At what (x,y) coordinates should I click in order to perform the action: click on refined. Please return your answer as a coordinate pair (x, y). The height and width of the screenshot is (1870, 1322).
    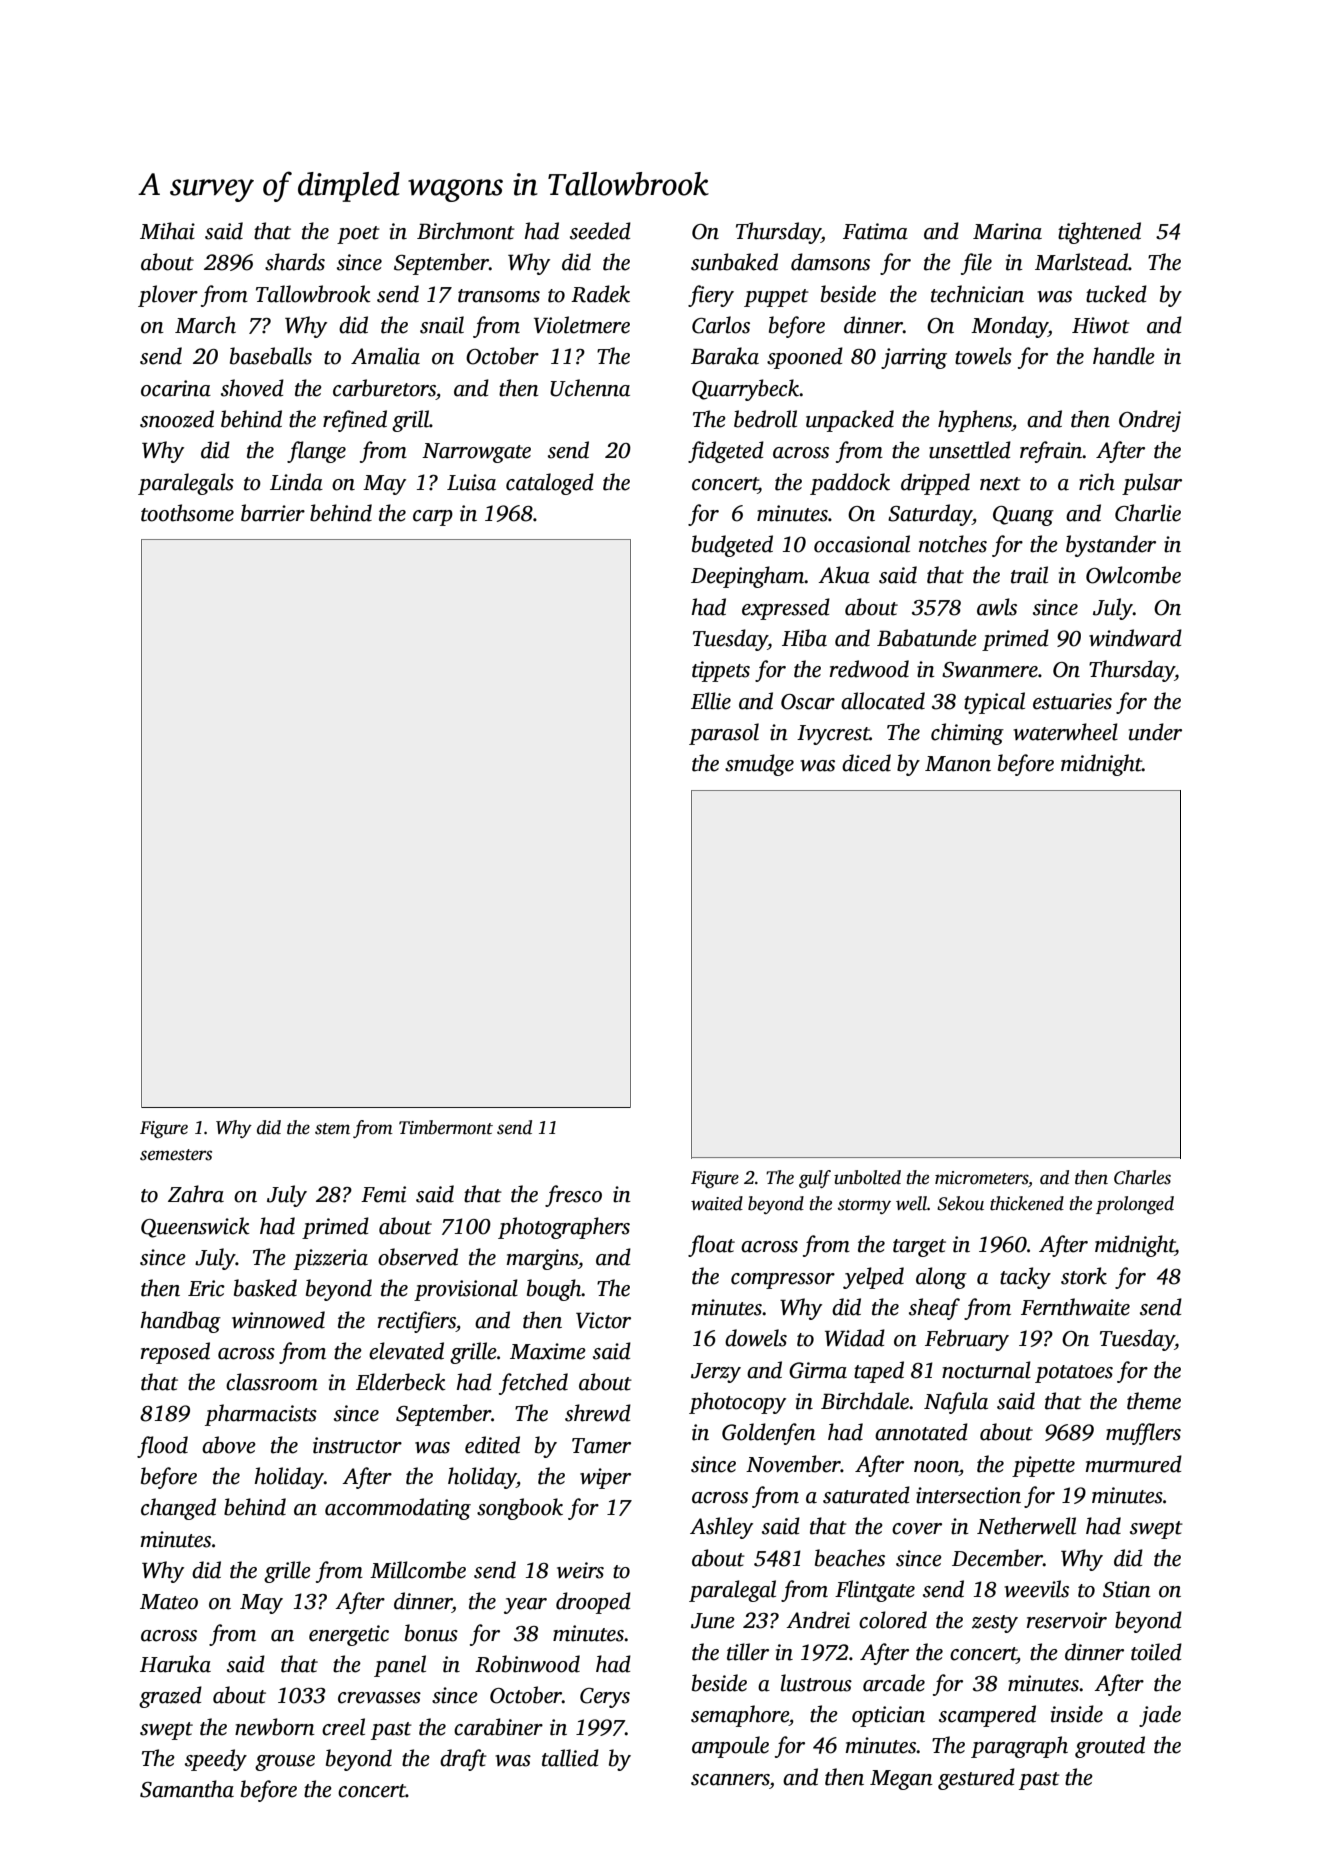
    Looking at the image, I should click on (355, 421).
